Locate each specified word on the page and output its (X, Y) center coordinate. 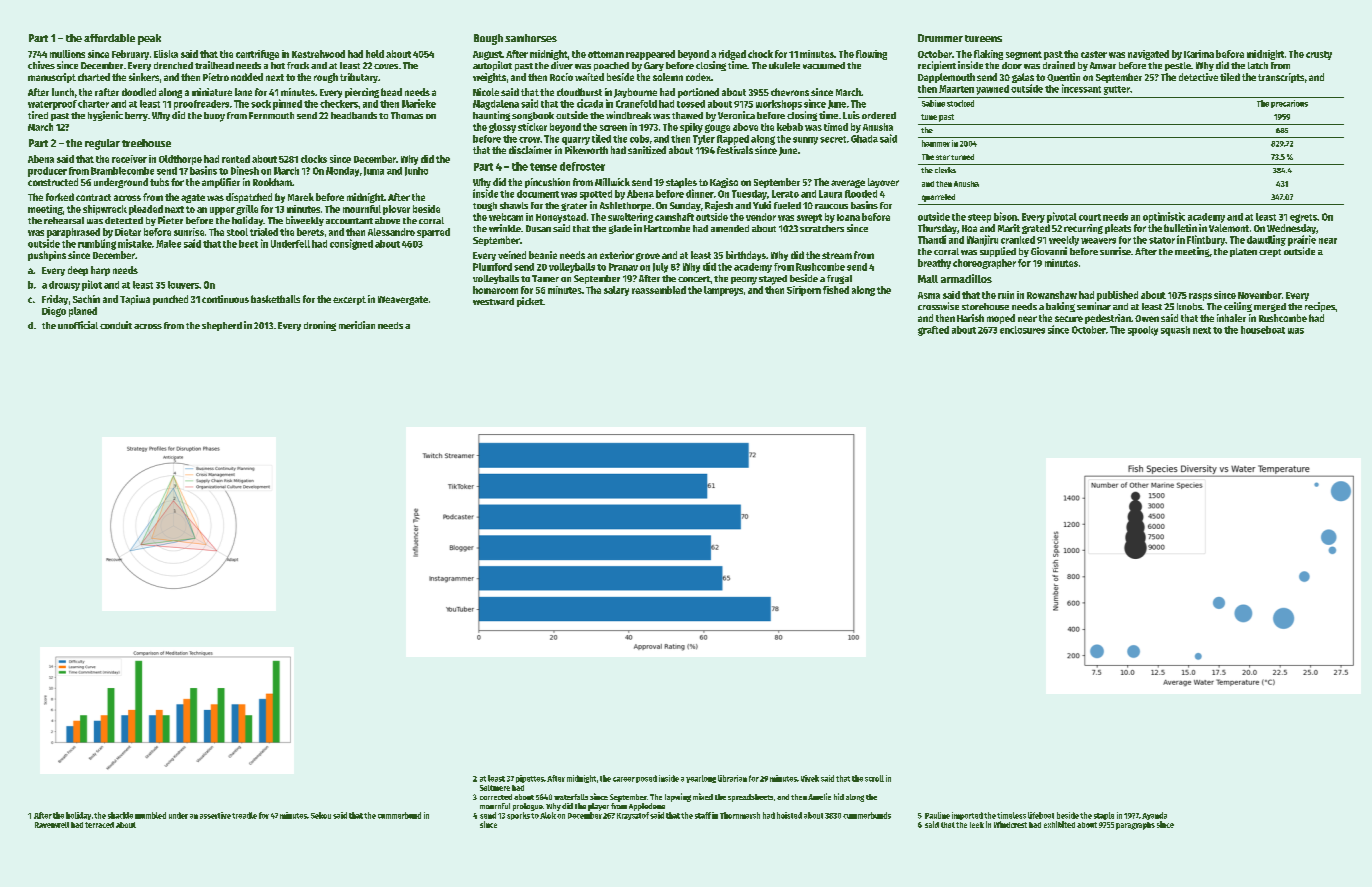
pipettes (530, 779)
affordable (109, 38)
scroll (874, 778)
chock (760, 54)
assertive (215, 815)
